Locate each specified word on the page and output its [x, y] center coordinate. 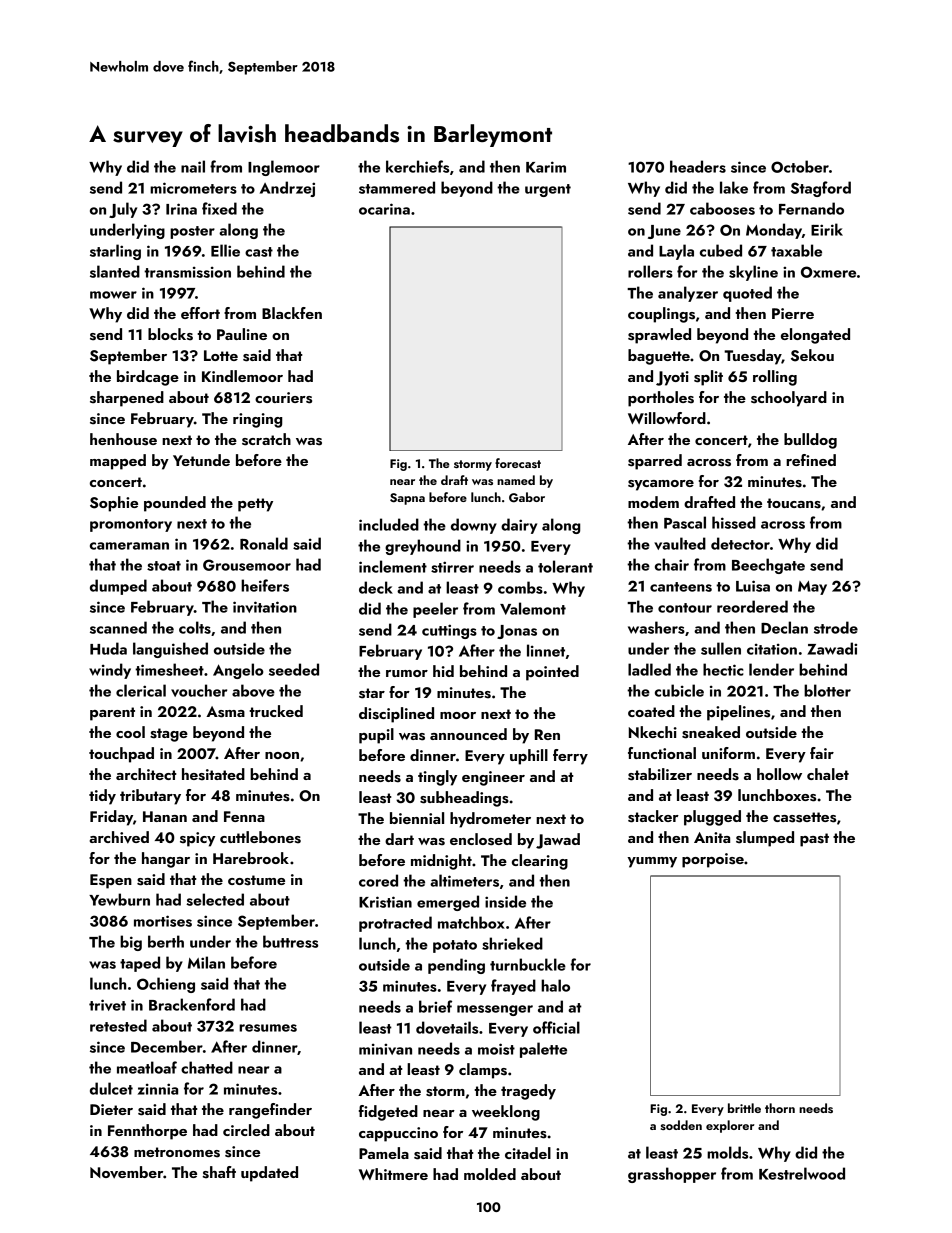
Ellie [225, 250]
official [556, 1027]
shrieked [512, 943]
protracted [395, 924]
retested [118, 1025]
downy [474, 526]
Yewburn [119, 899]
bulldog [810, 441]
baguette [659, 357]
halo [555, 985]
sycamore [661, 485]
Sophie [114, 504]
